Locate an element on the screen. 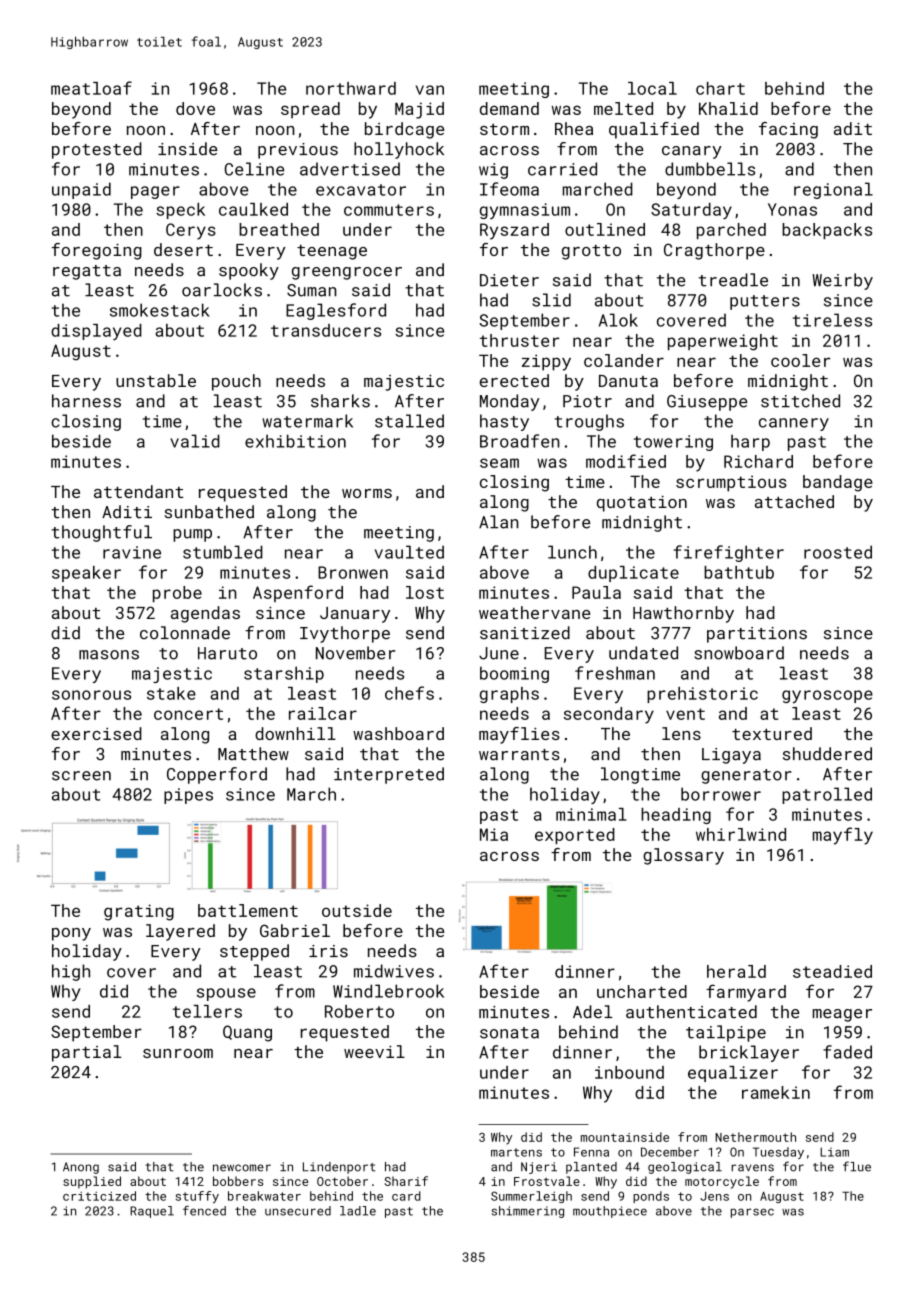  breathed is located at coordinates (279, 229).
